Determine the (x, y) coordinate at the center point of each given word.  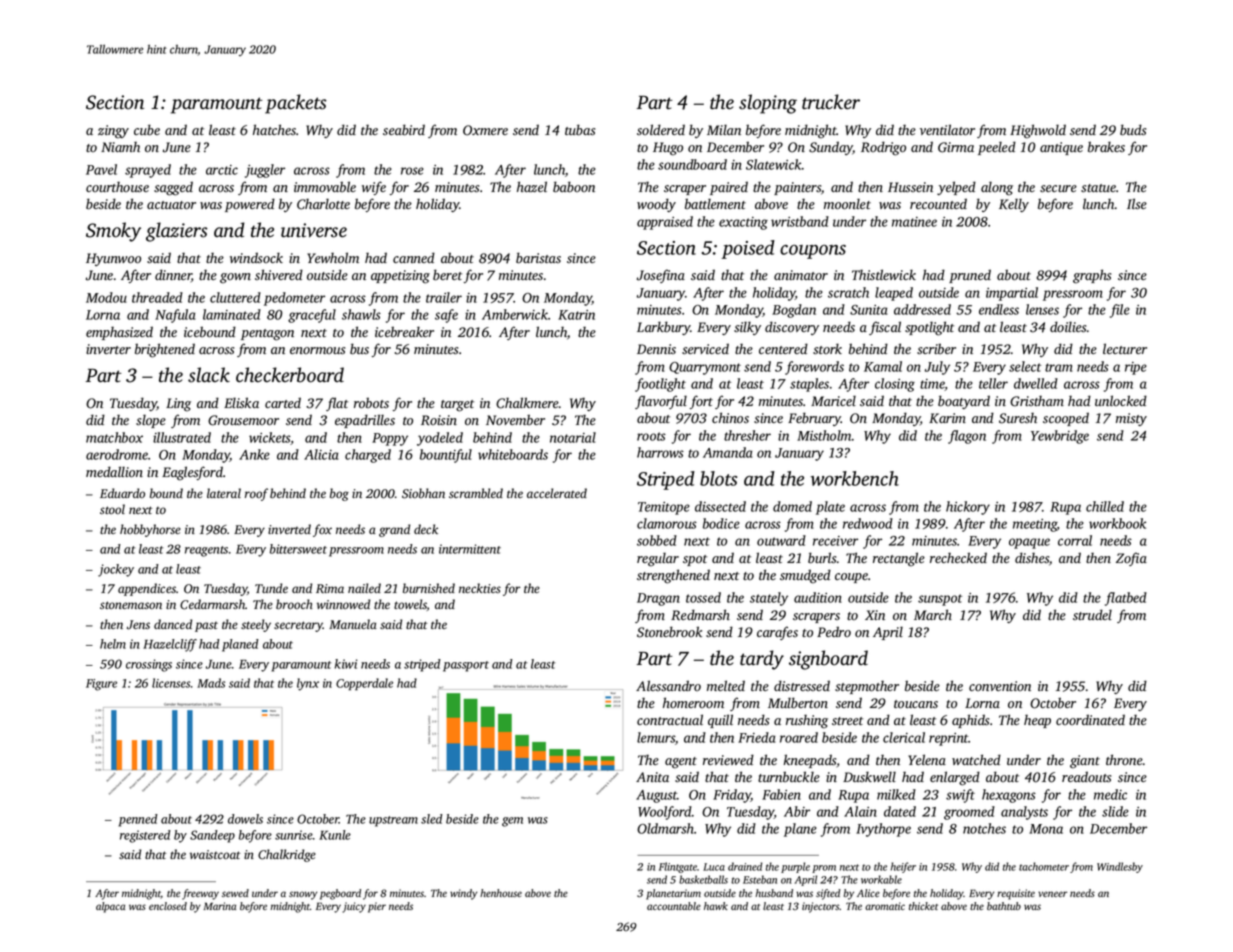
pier (377, 907)
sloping (768, 104)
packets (296, 104)
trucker (831, 102)
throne (1124, 759)
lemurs (656, 737)
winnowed (343, 604)
